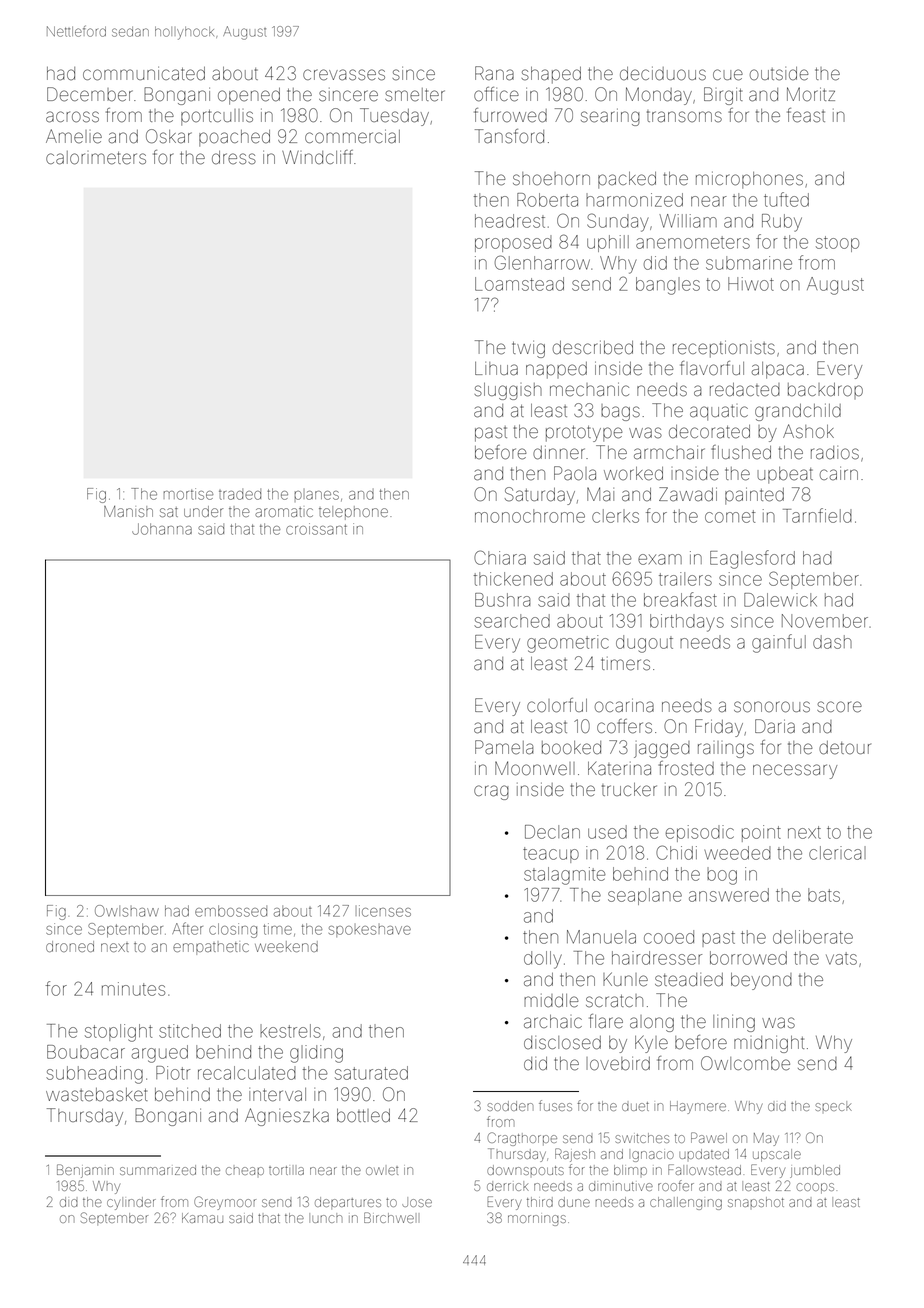  I want to click on Bushra, so click(503, 600).
